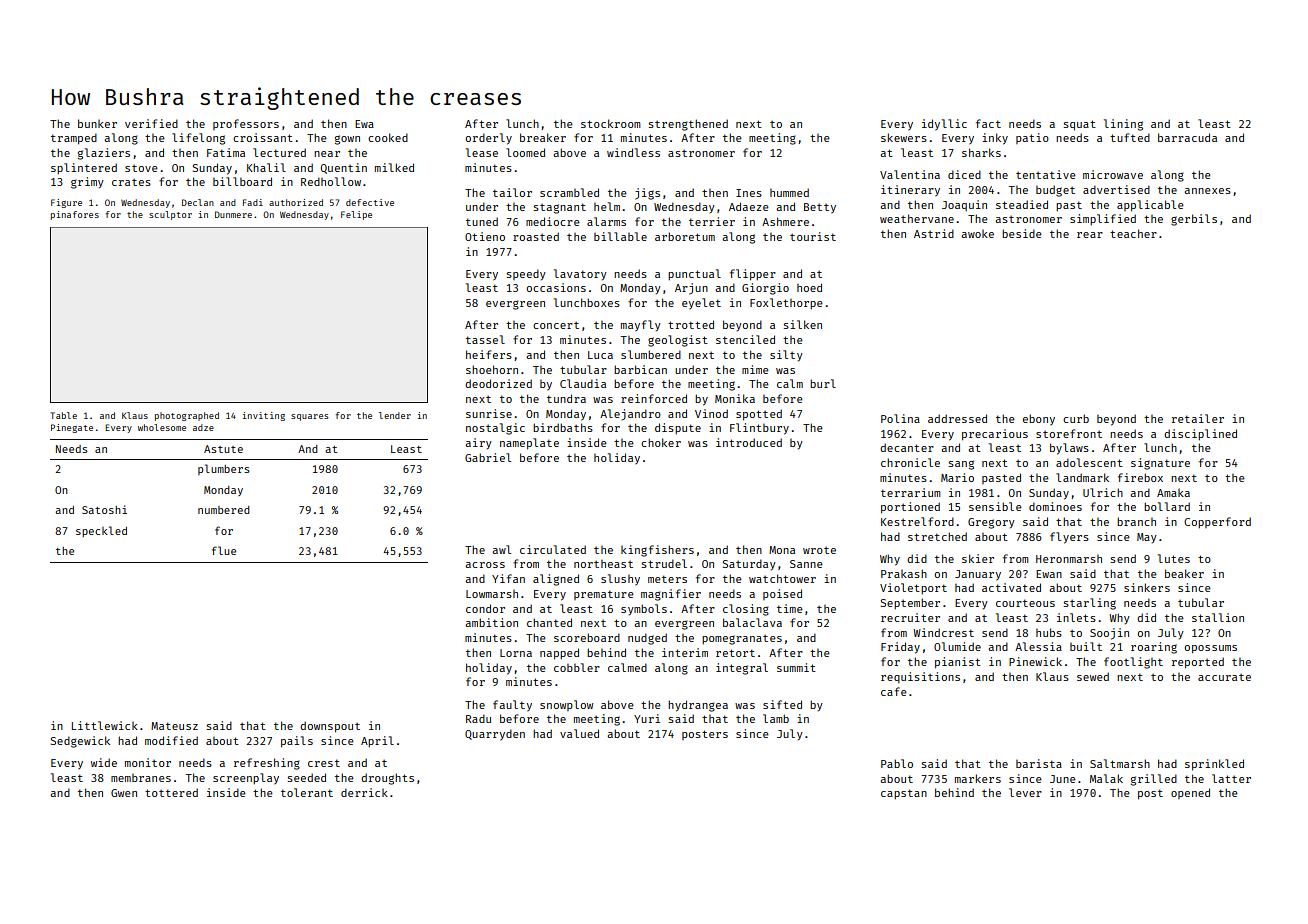 The image size is (1308, 924). What do you see at coordinates (657, 551) in the screenshot?
I see `kingfishers` at bounding box center [657, 551].
